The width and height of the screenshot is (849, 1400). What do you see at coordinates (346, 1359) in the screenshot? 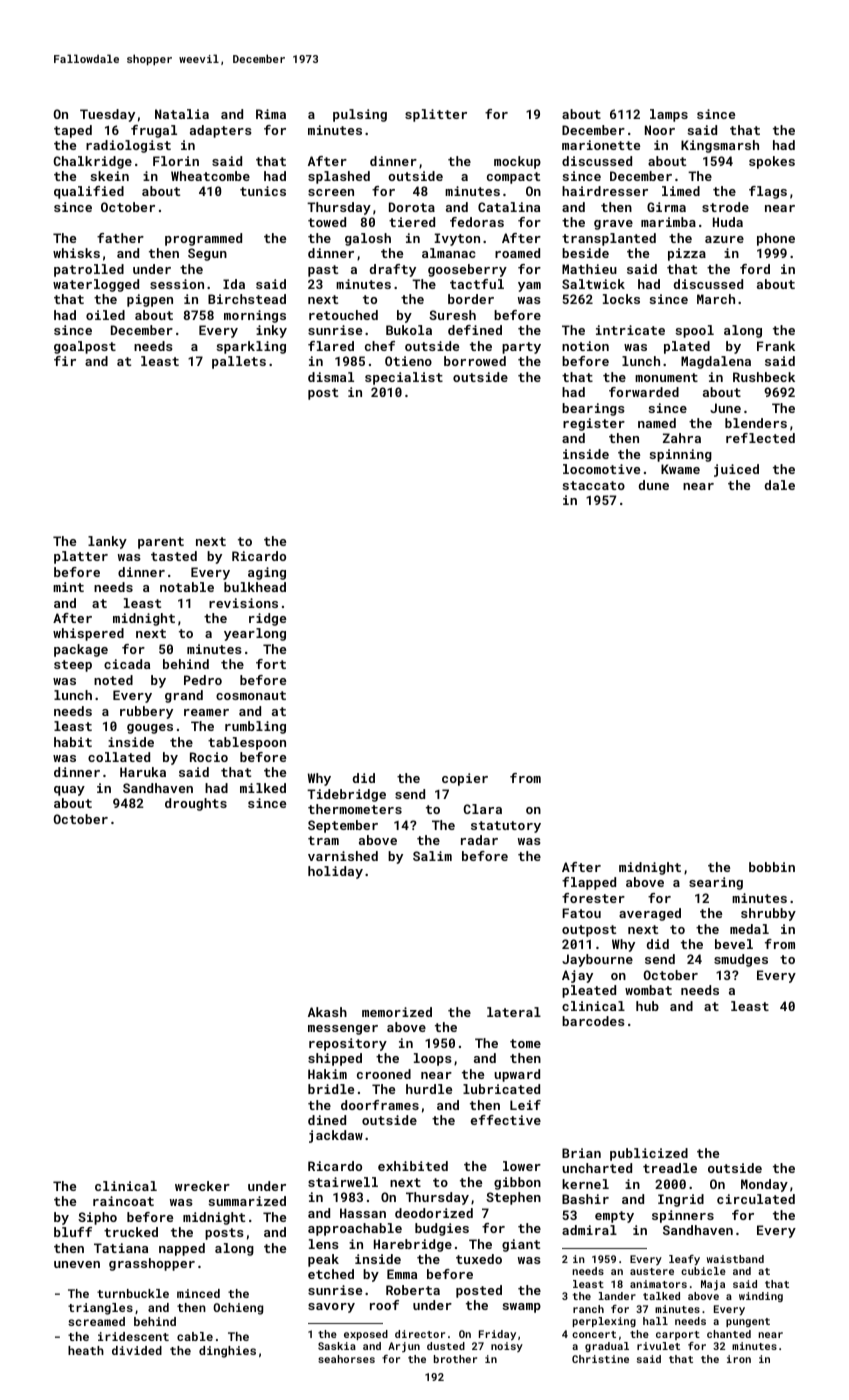
I see `seahorses` at bounding box center [346, 1359].
